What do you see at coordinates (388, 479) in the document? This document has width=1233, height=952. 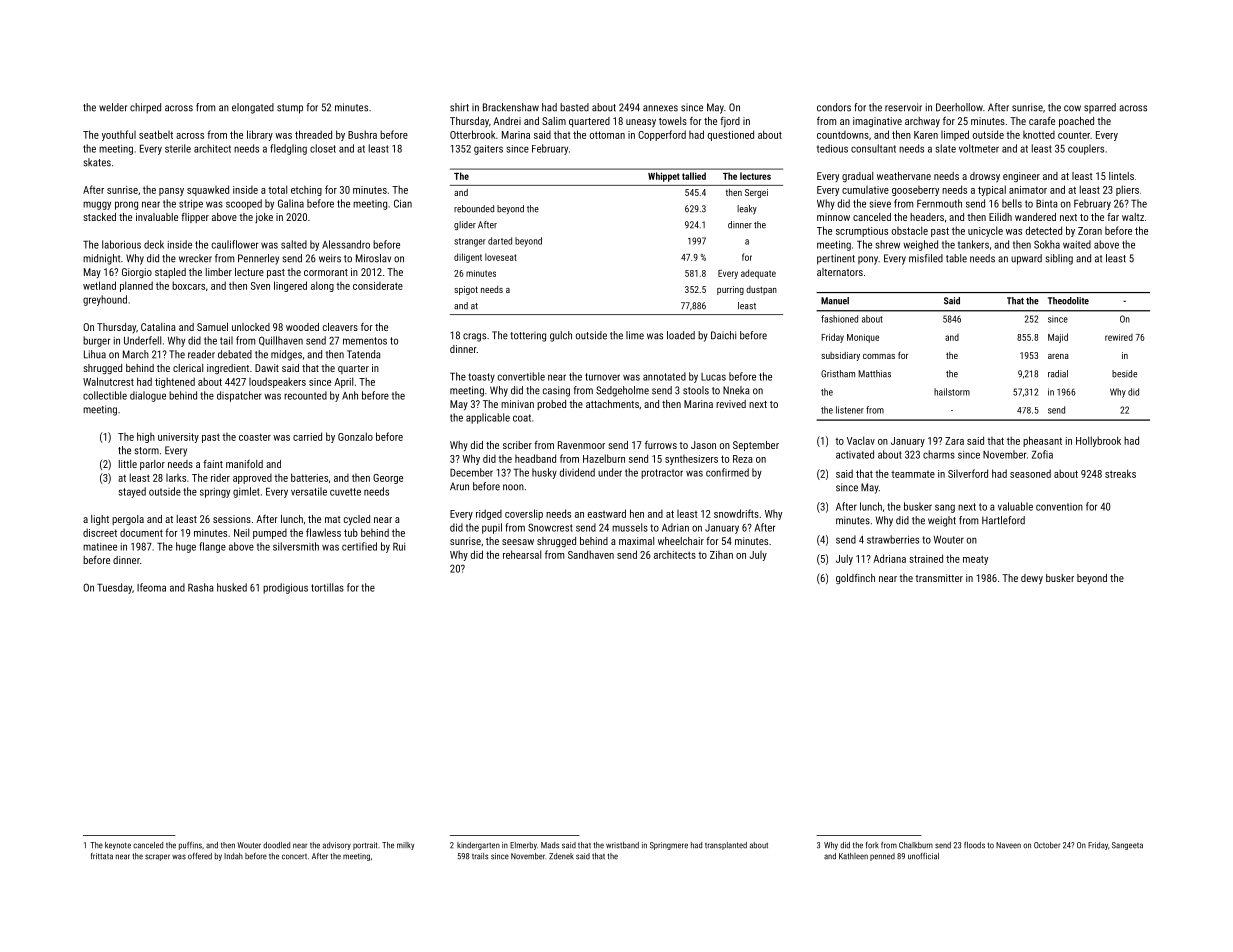 I see `George` at bounding box center [388, 479].
